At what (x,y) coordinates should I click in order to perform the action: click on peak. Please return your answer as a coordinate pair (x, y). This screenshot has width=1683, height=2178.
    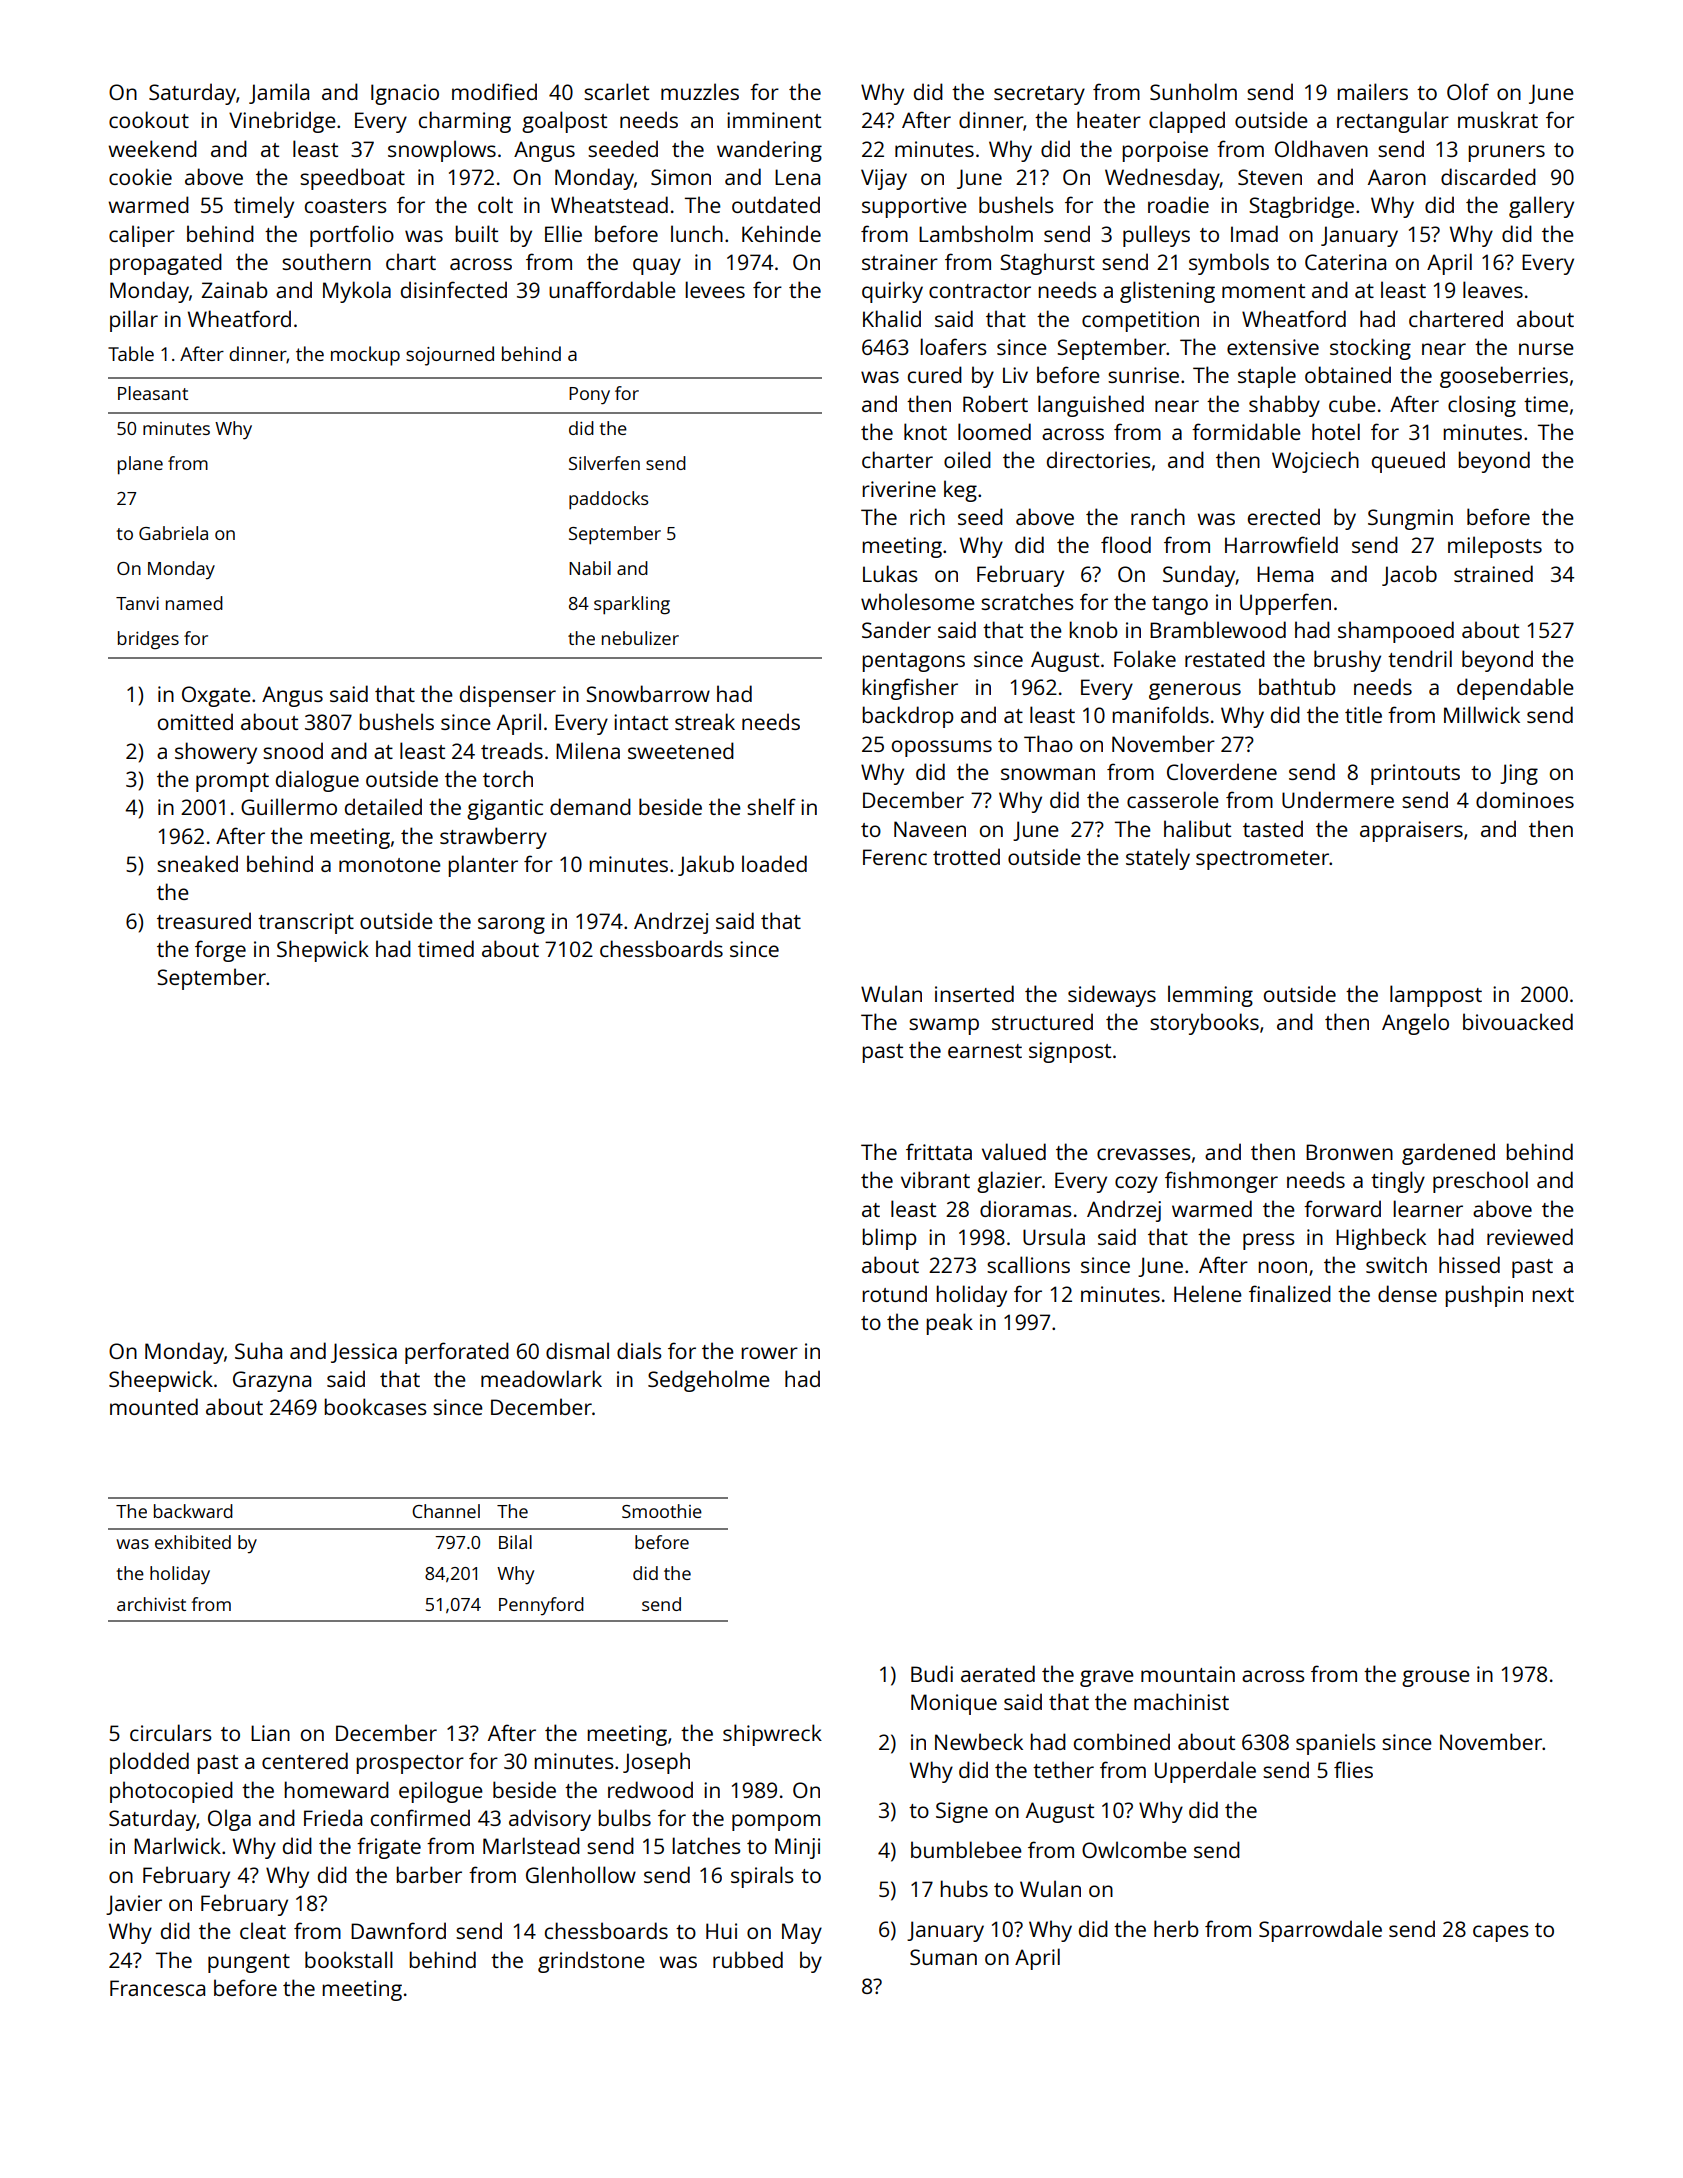
    Looking at the image, I should click on (949, 1324).
